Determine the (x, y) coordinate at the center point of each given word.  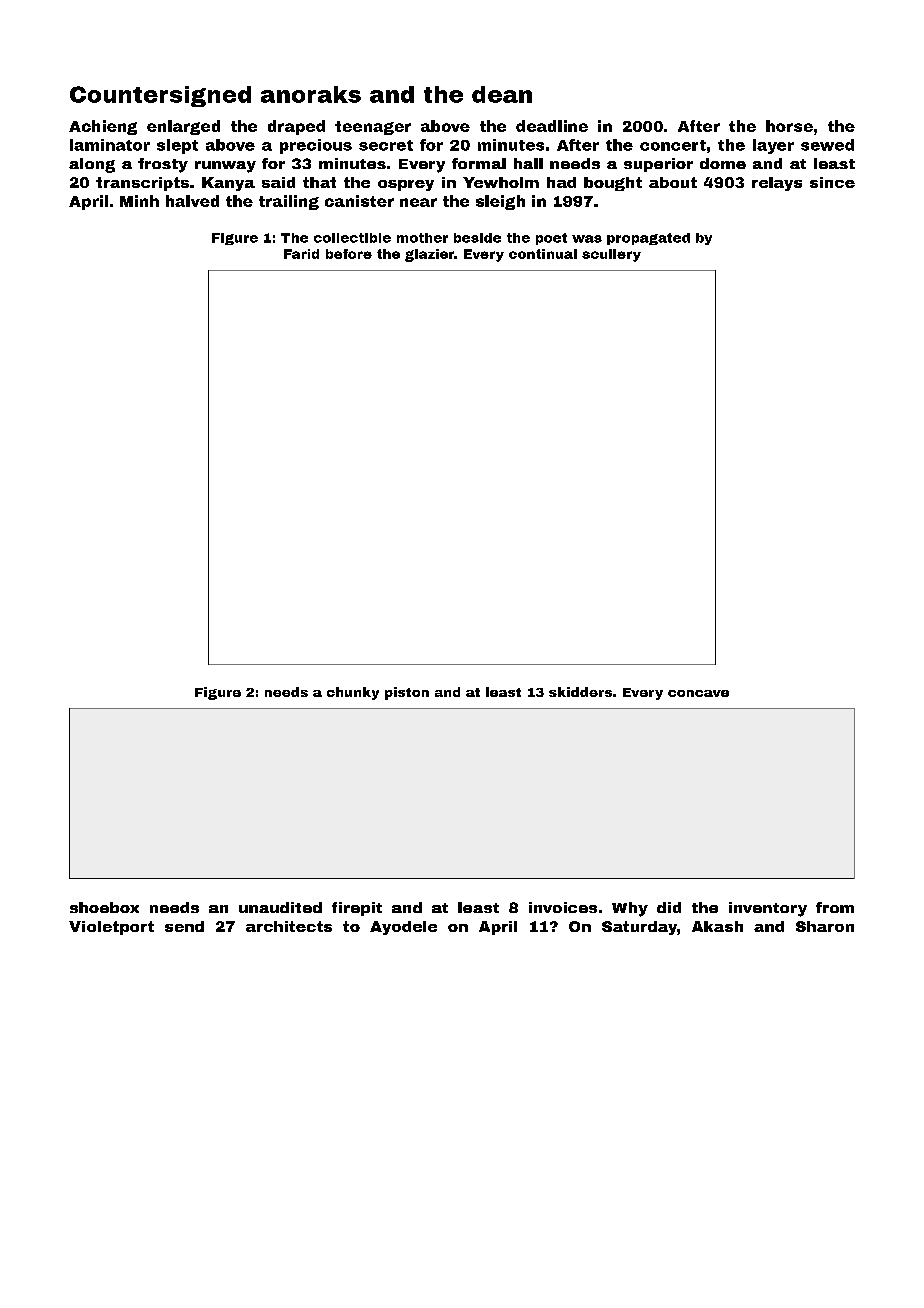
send (184, 926)
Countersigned (160, 96)
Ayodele (403, 928)
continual (543, 254)
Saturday (639, 928)
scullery (611, 255)
